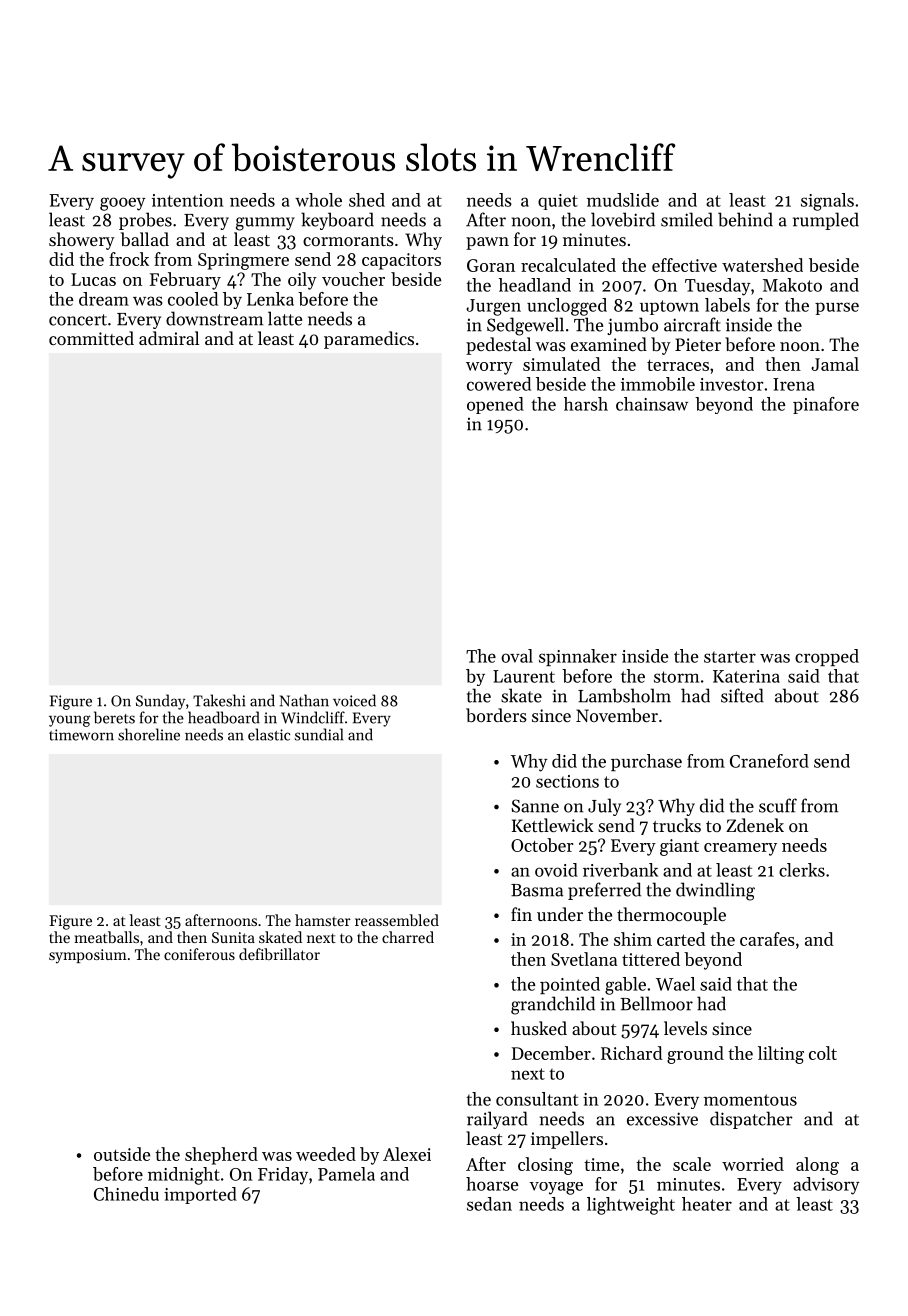 The width and height of the screenshot is (908, 1316). What do you see at coordinates (233, 937) in the screenshot?
I see `Sunita` at bounding box center [233, 937].
